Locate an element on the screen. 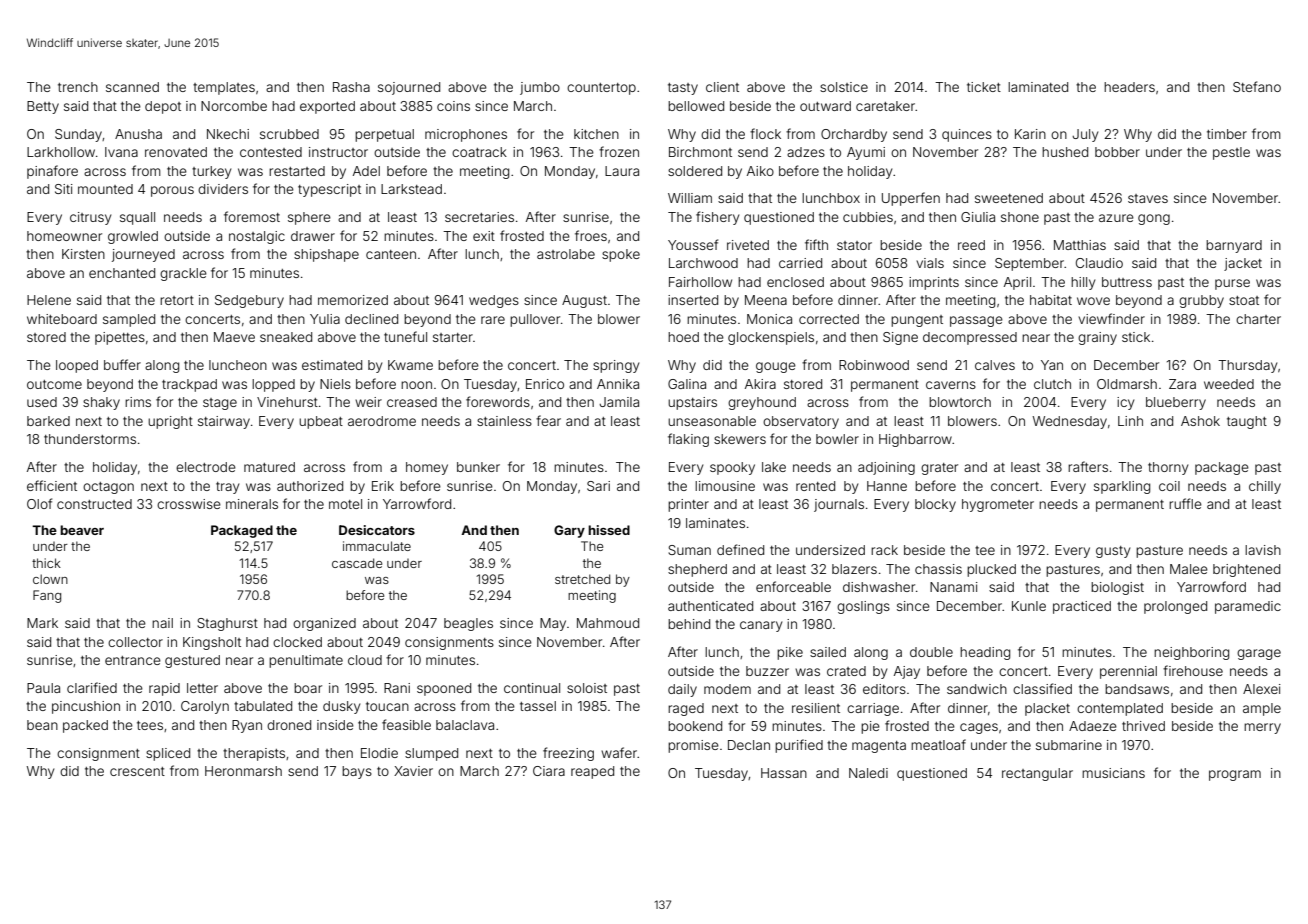 The height and width of the screenshot is (924, 1308). Stefano is located at coordinates (1257, 86).
